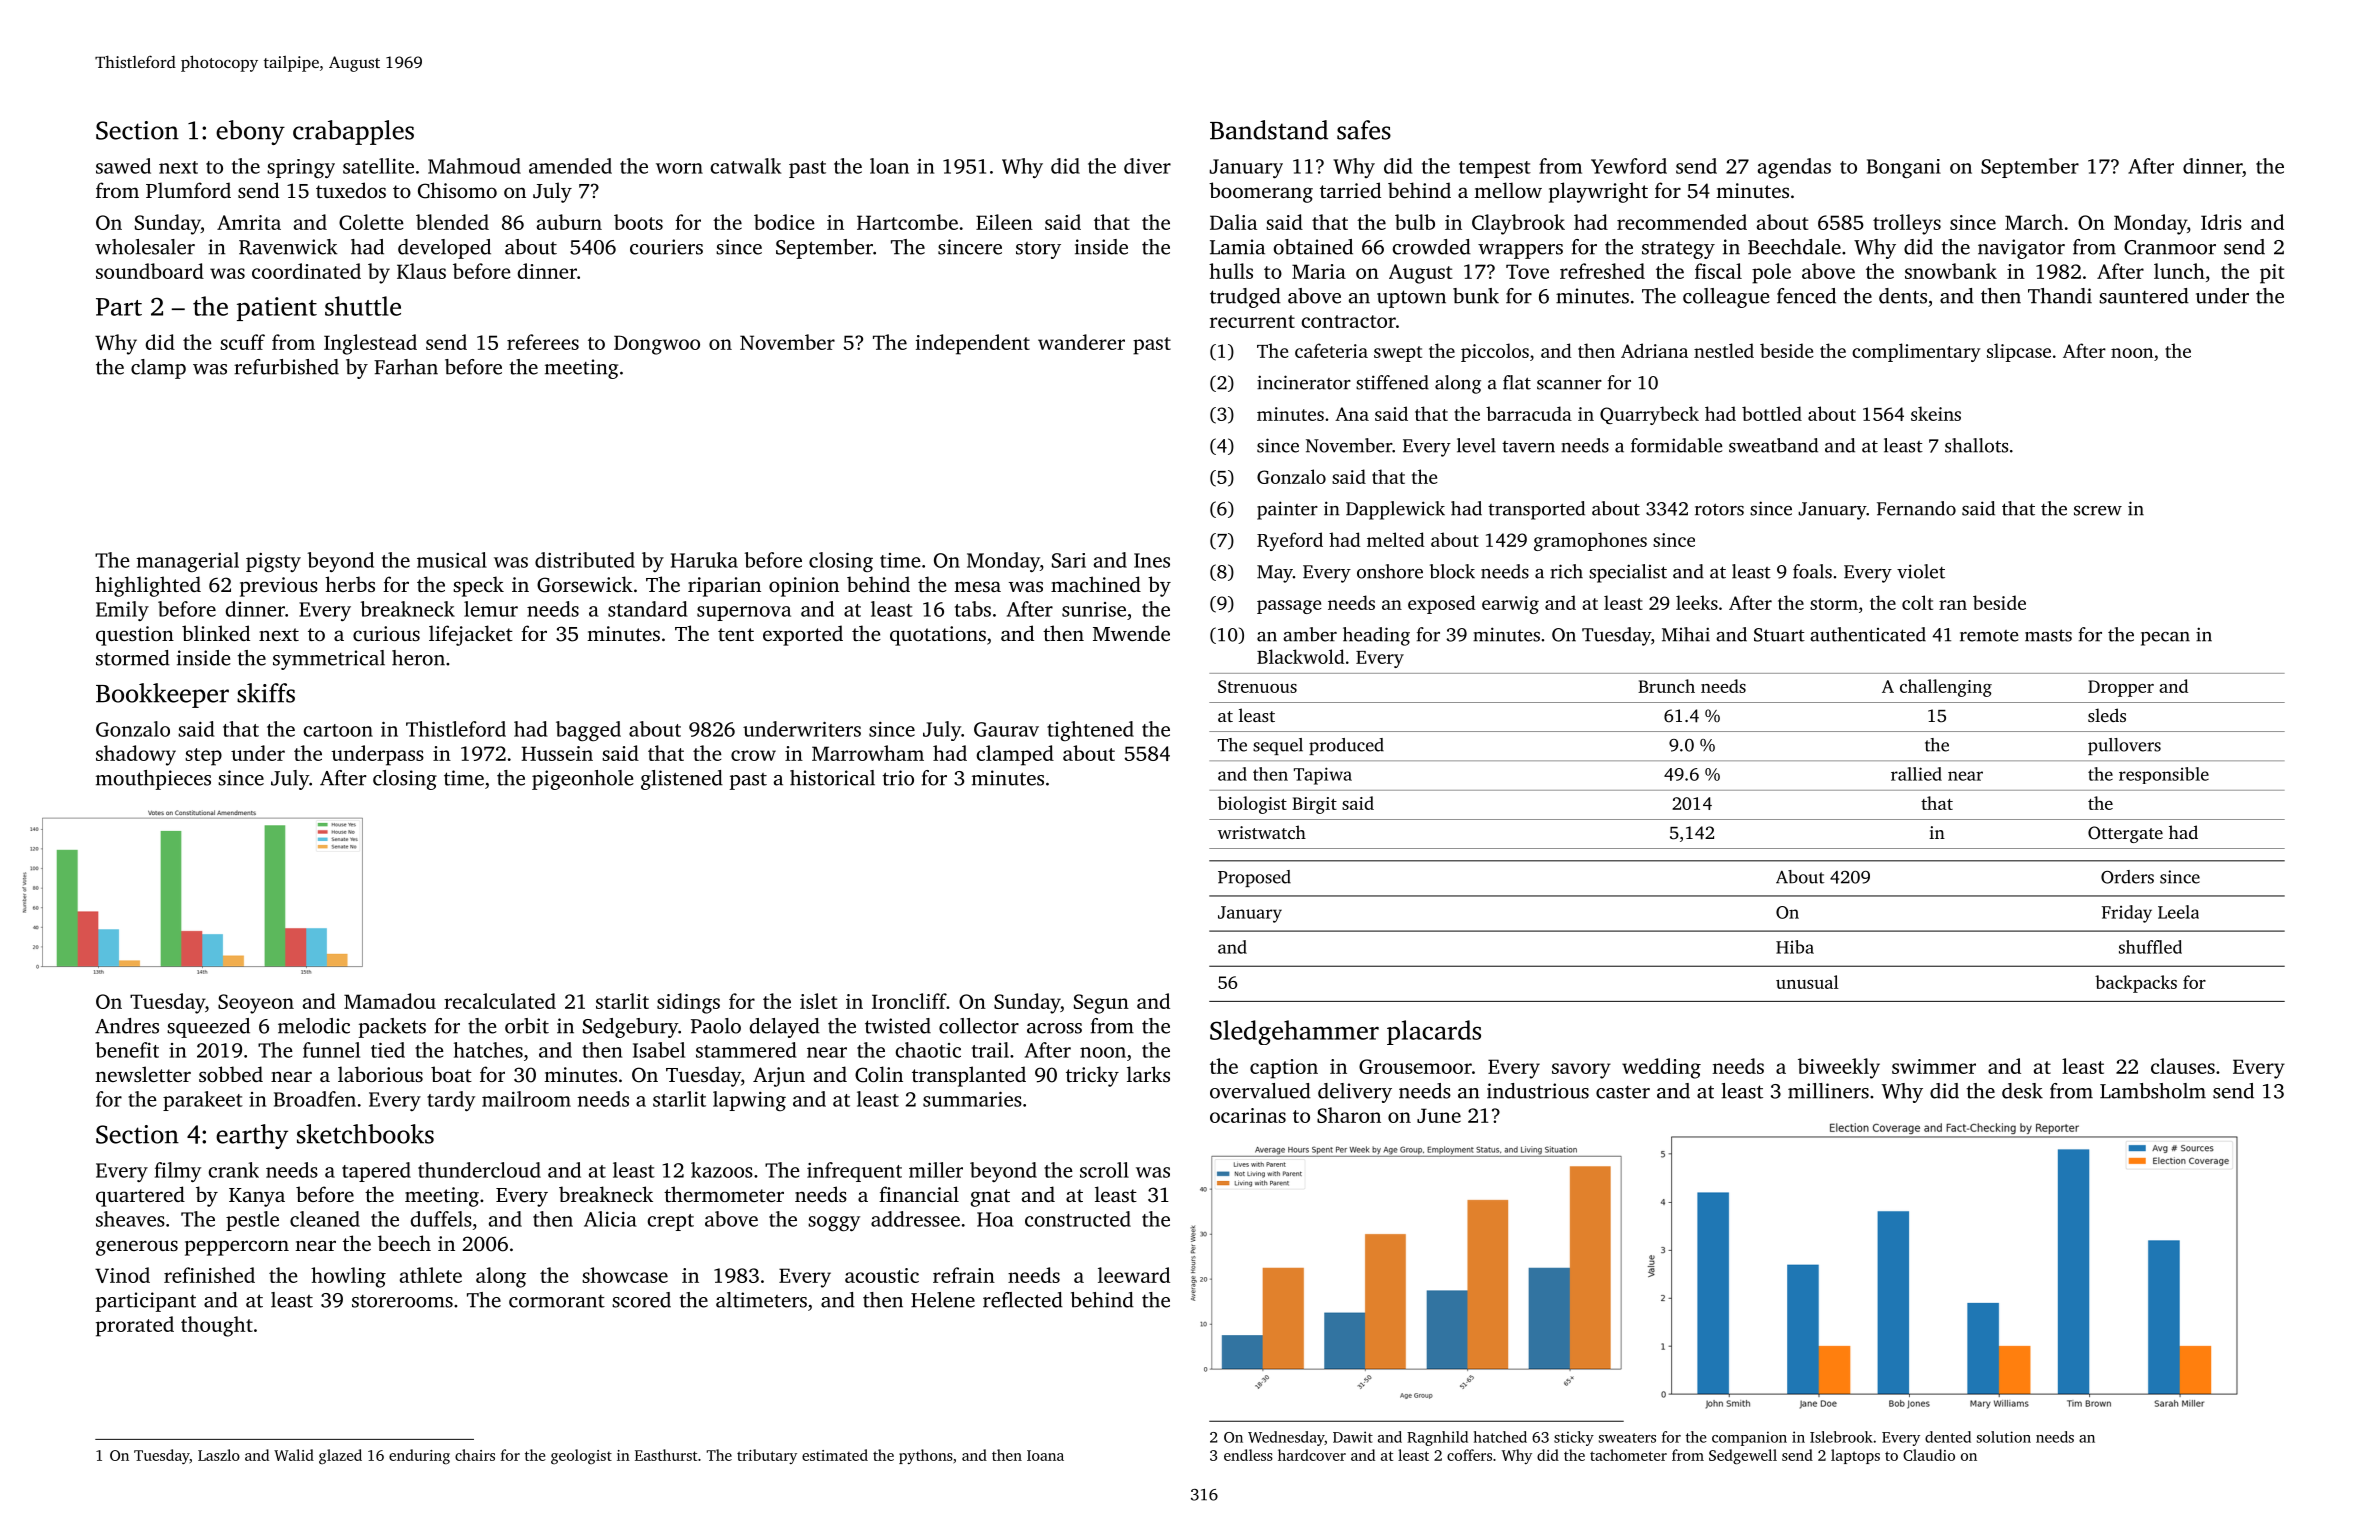  What do you see at coordinates (153, 780) in the screenshot?
I see `mouthpieces` at bounding box center [153, 780].
